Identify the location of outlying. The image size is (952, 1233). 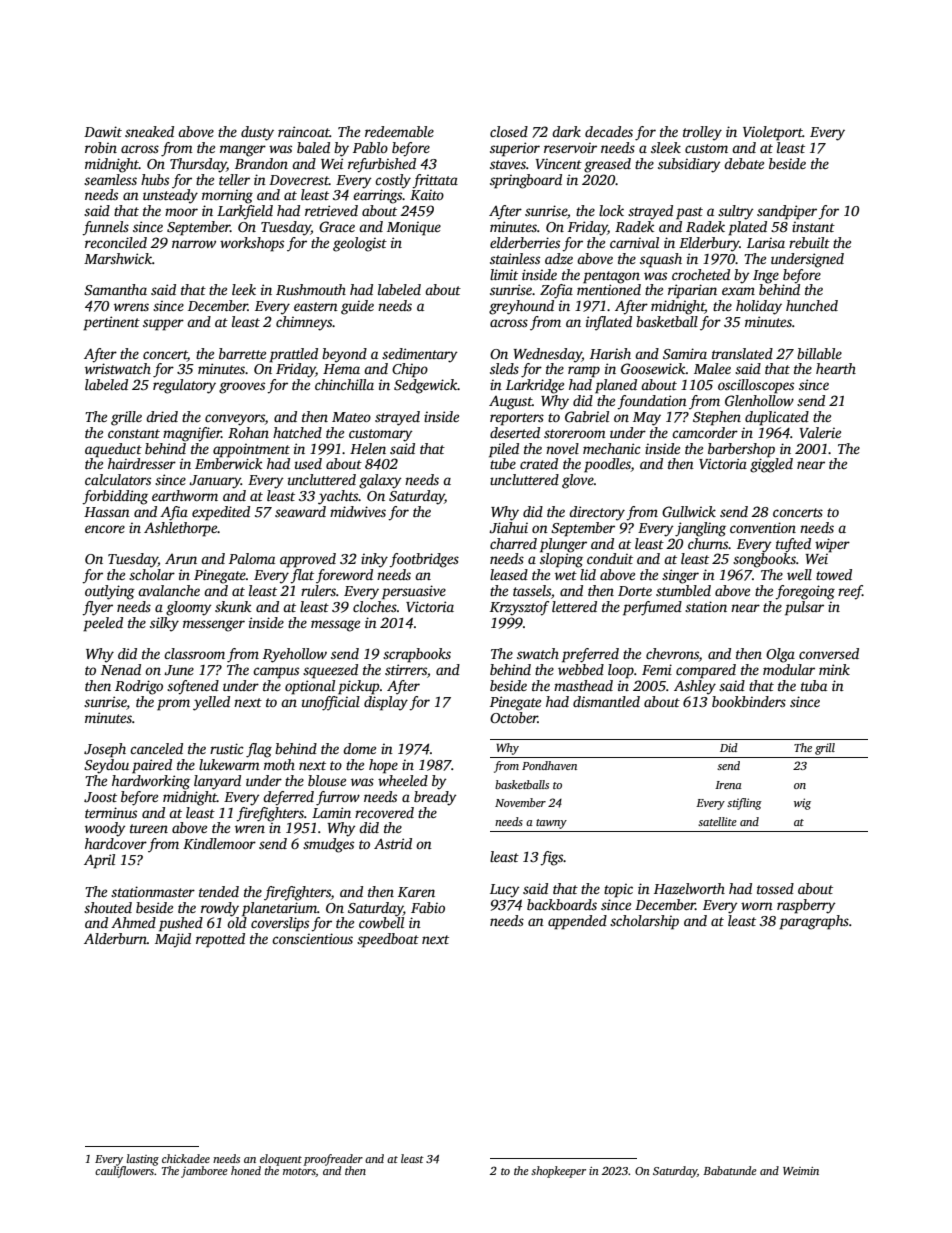
(110, 592).
